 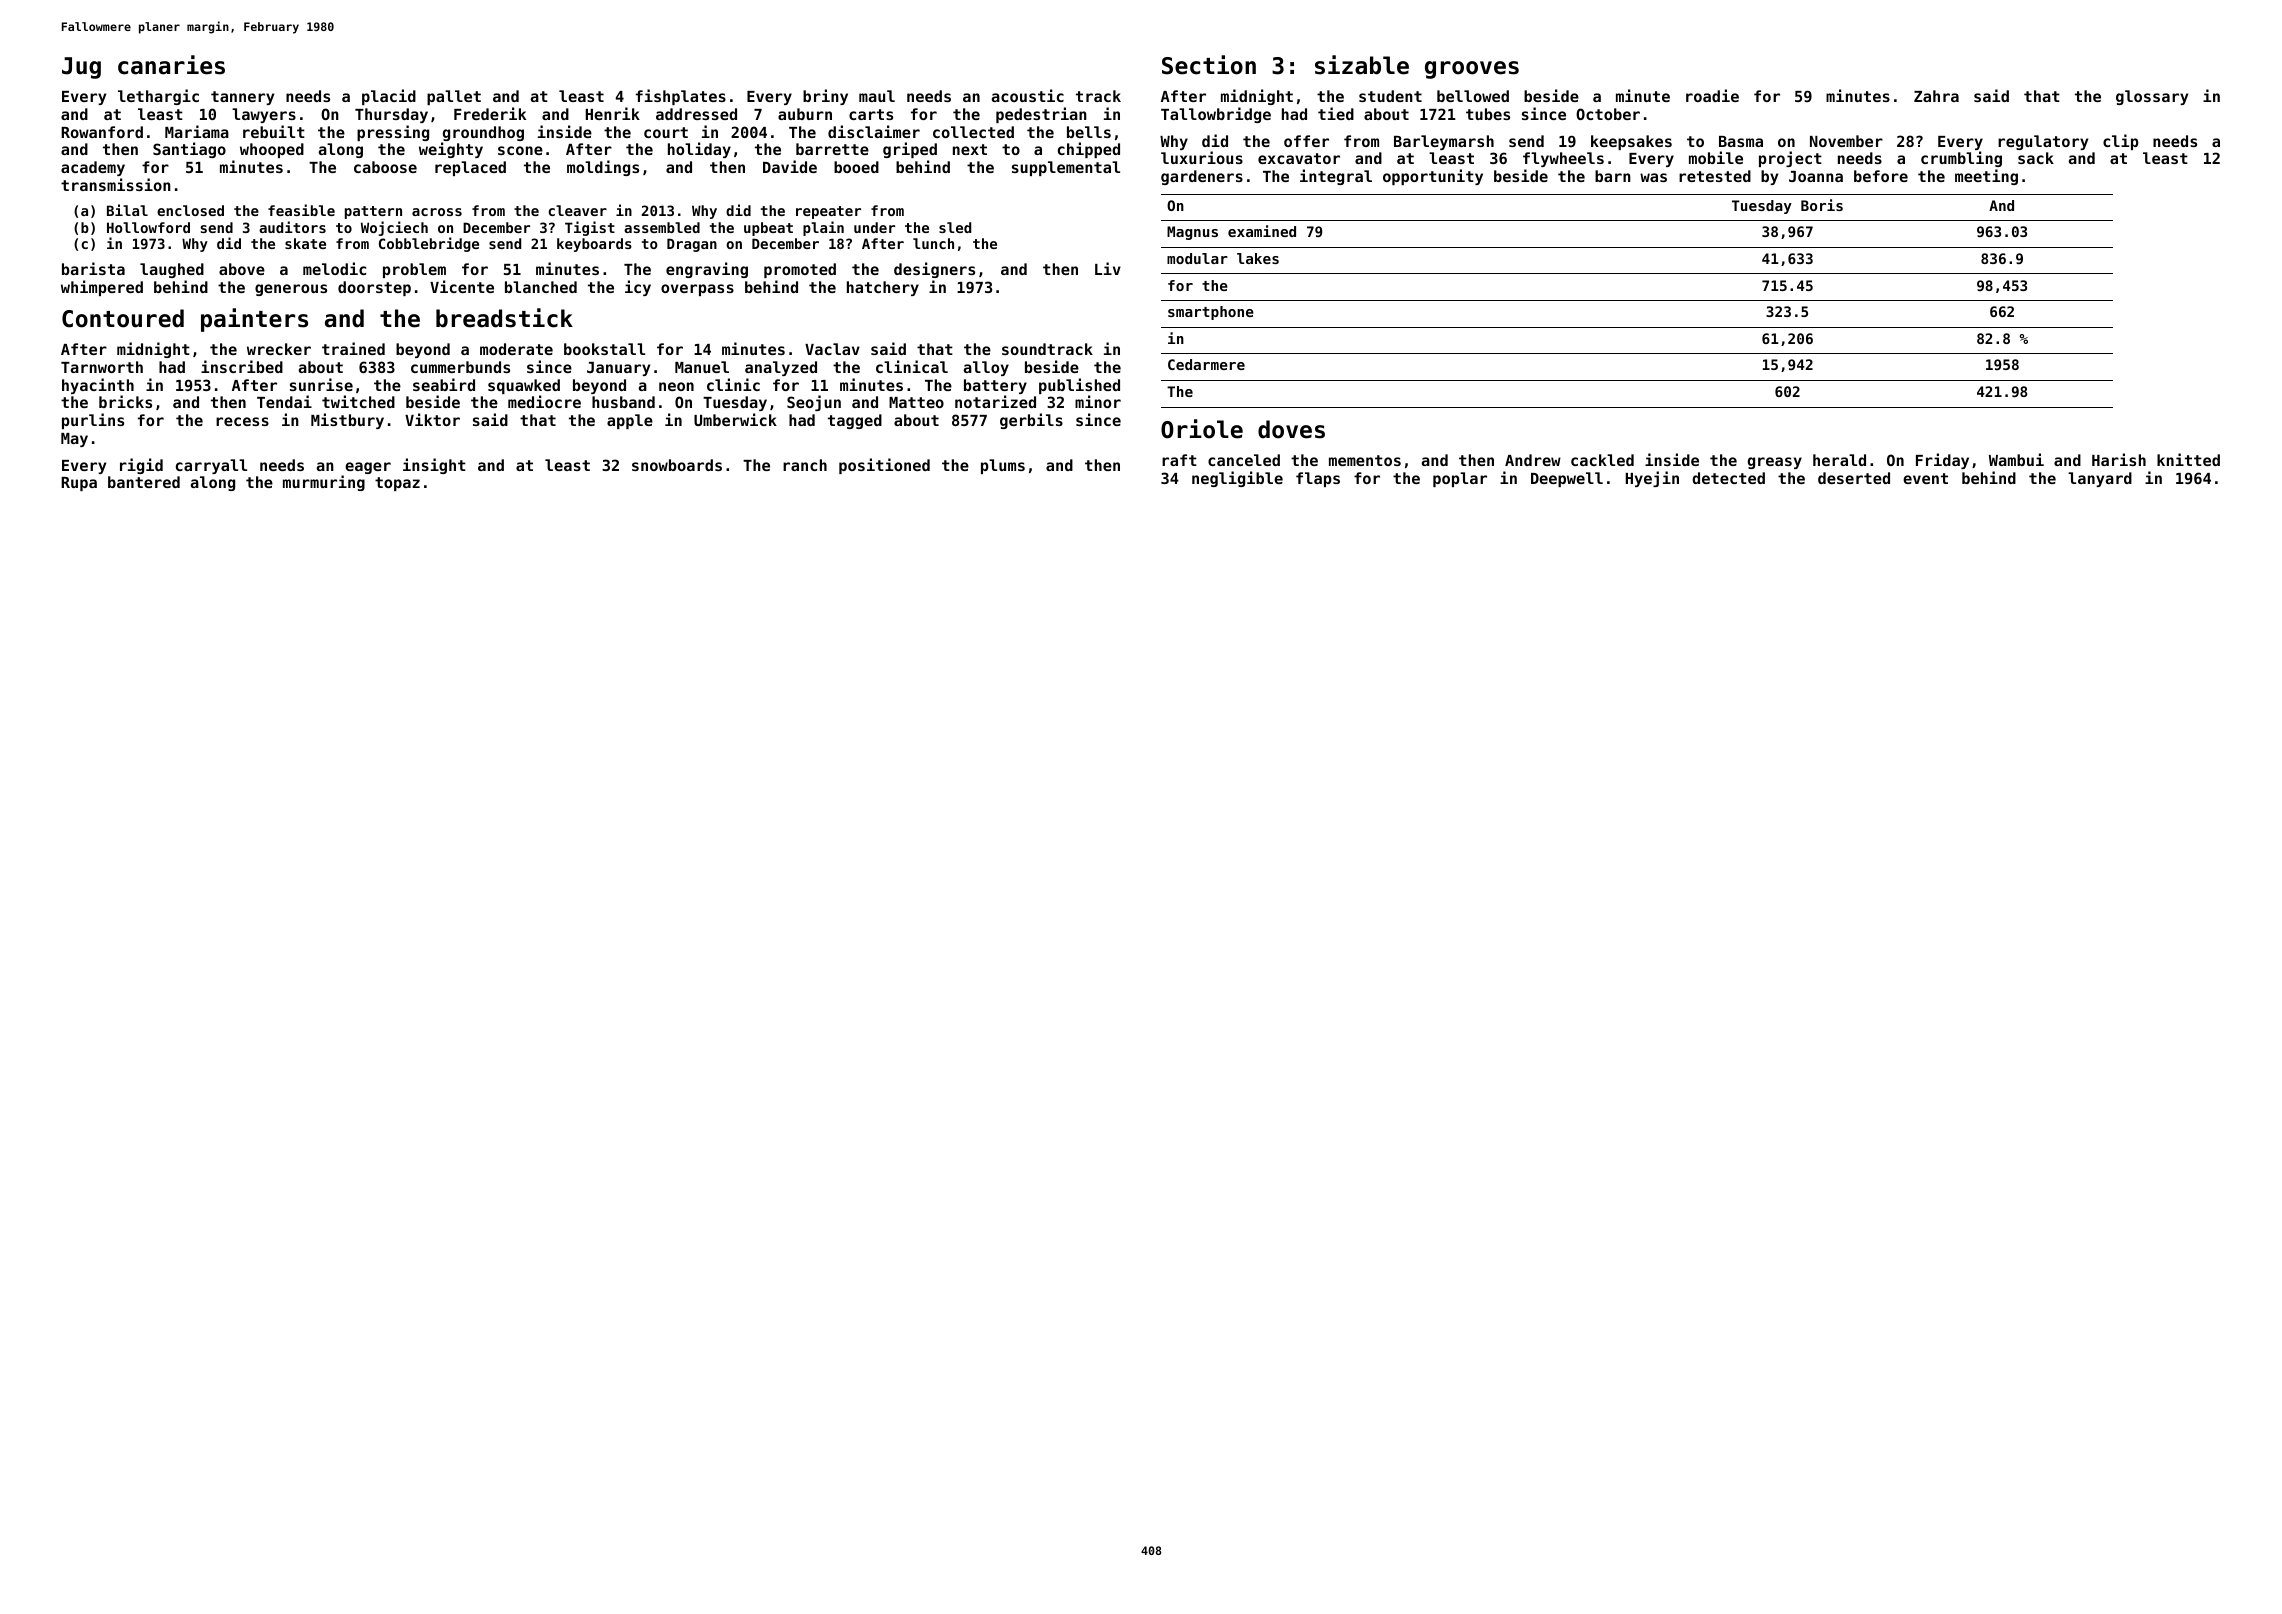 I want to click on smartphone, so click(x=1211, y=313).
